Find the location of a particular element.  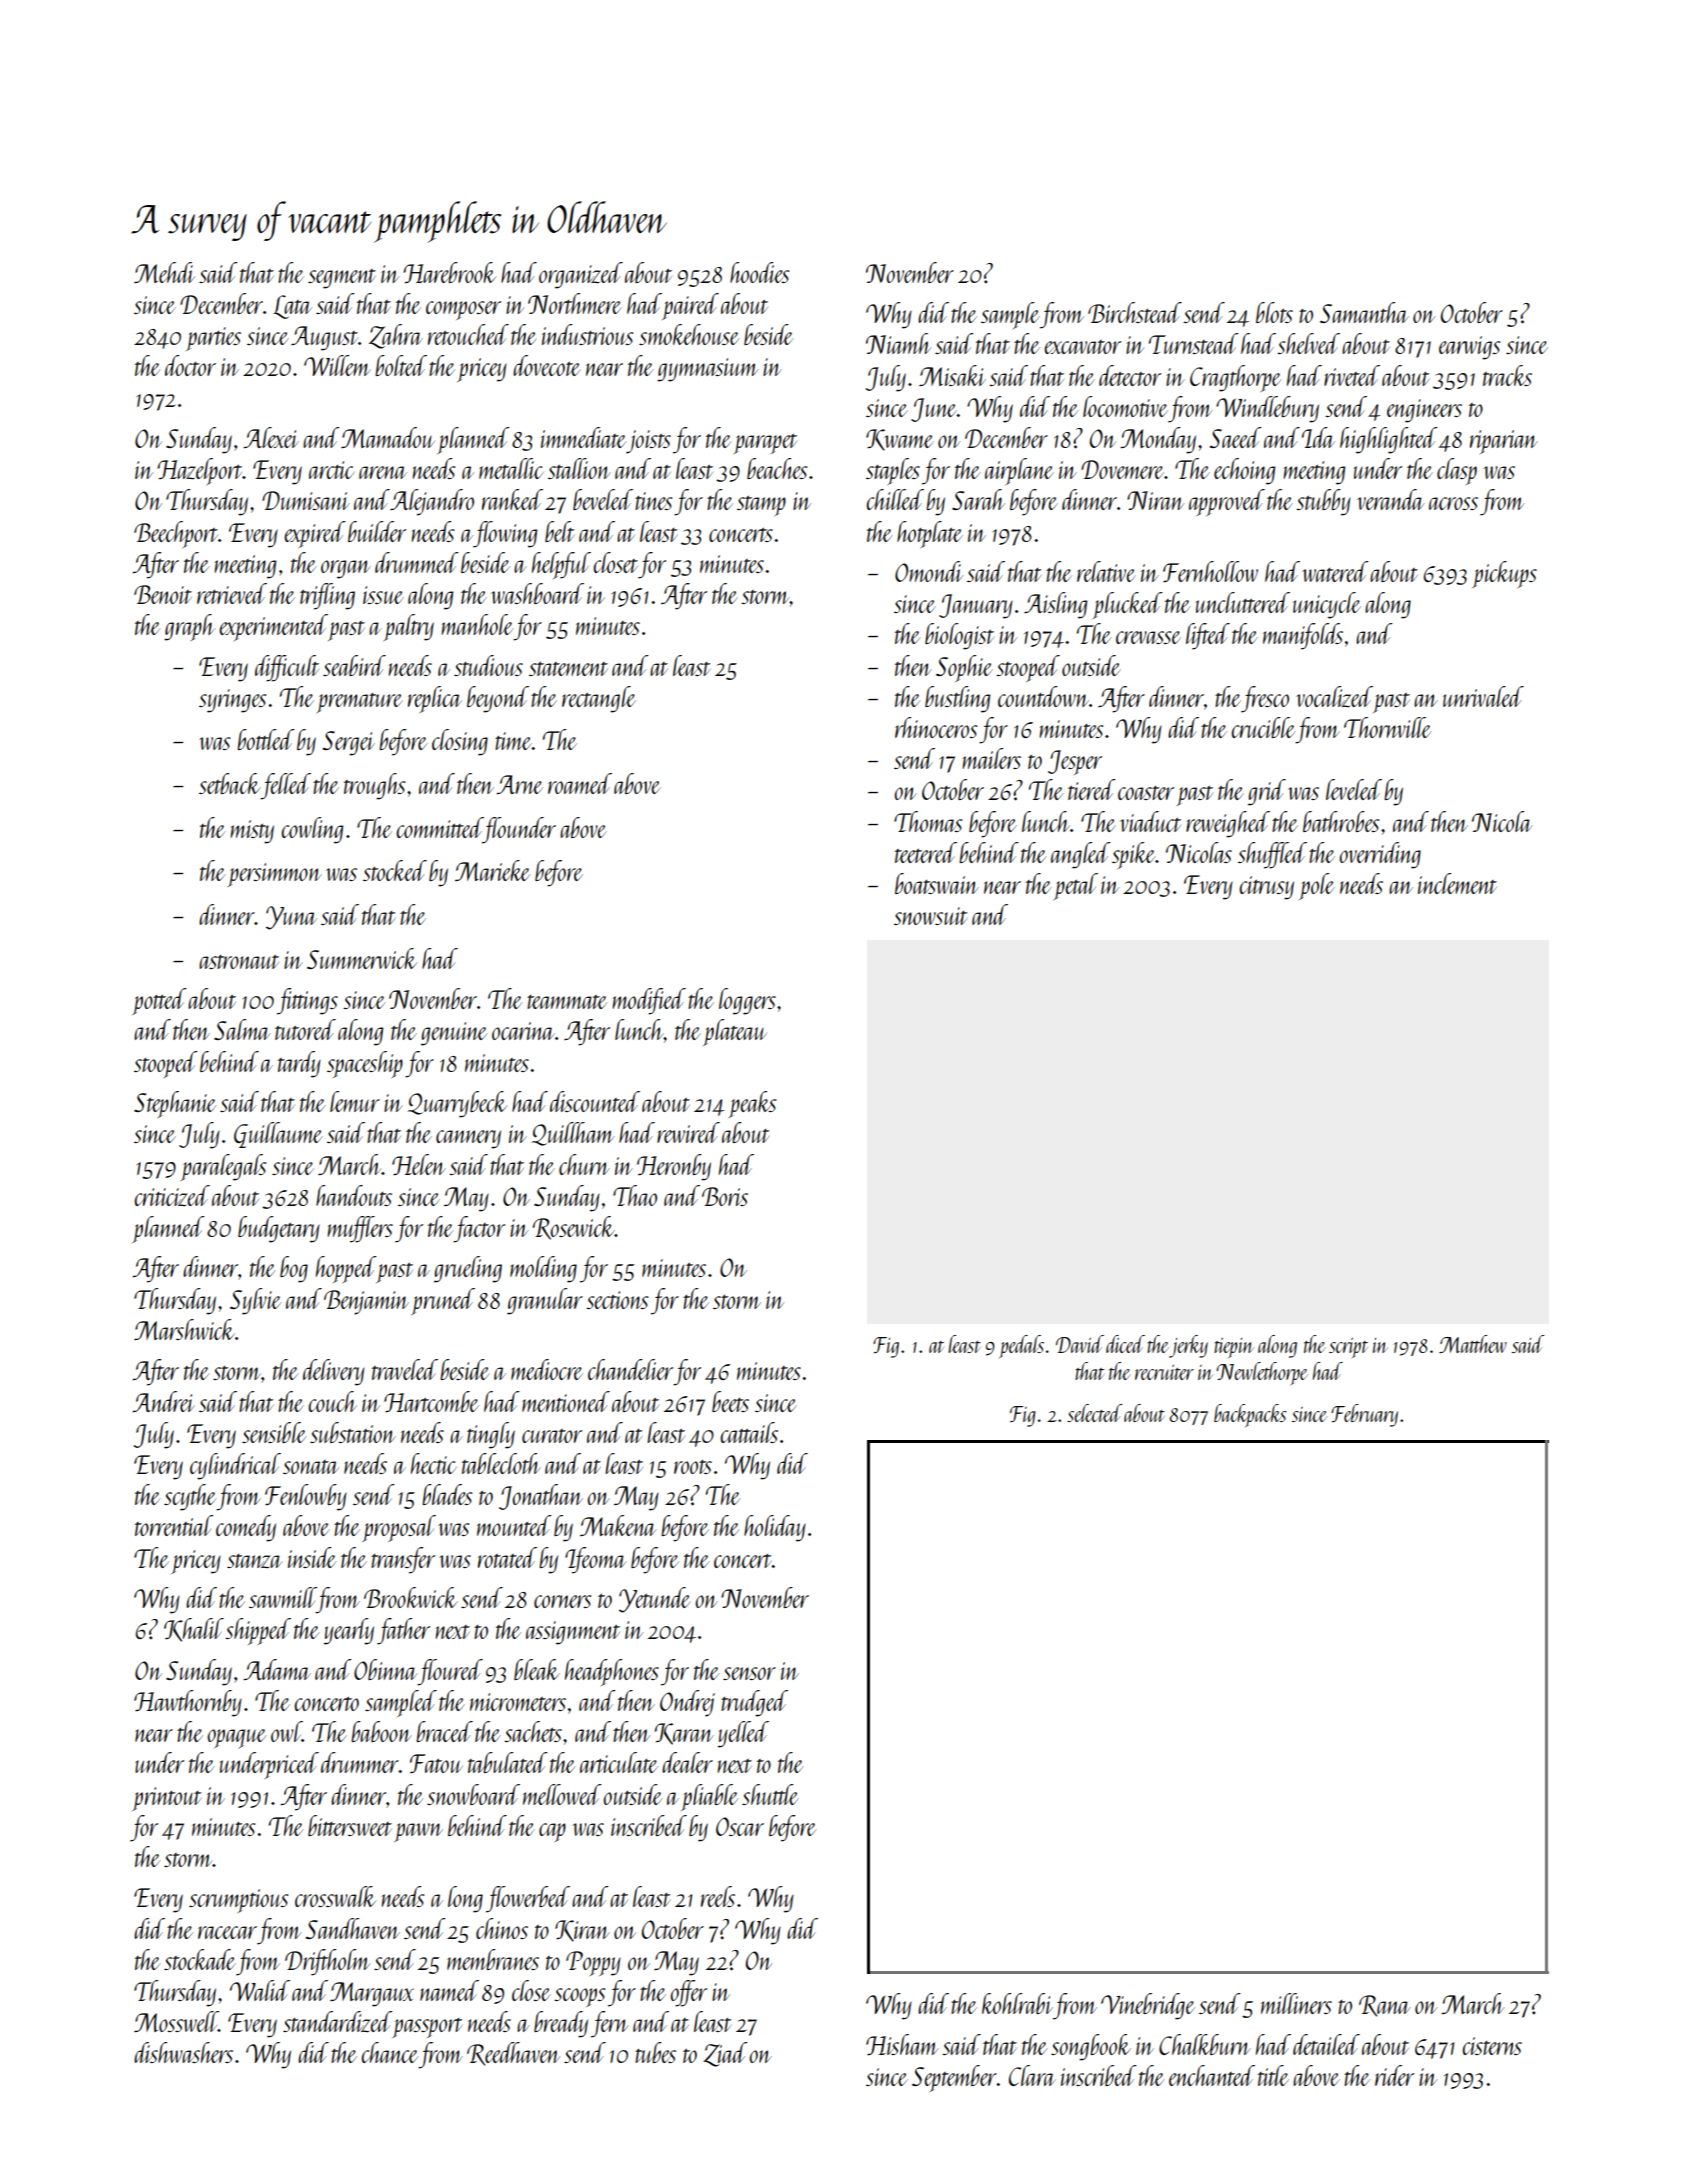

hoodies is located at coordinates (759, 272).
